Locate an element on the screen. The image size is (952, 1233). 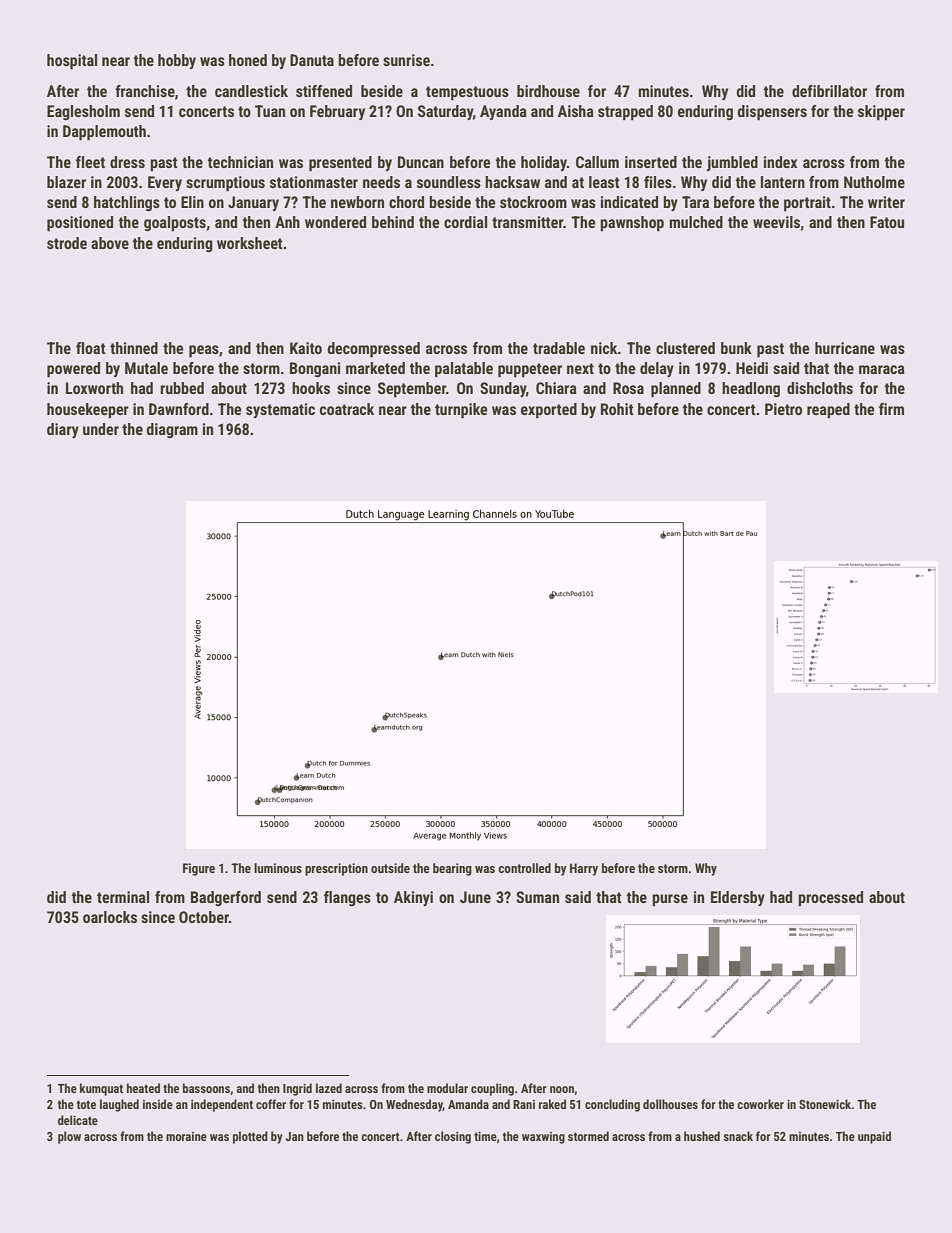
moraine is located at coordinates (186, 1136).
